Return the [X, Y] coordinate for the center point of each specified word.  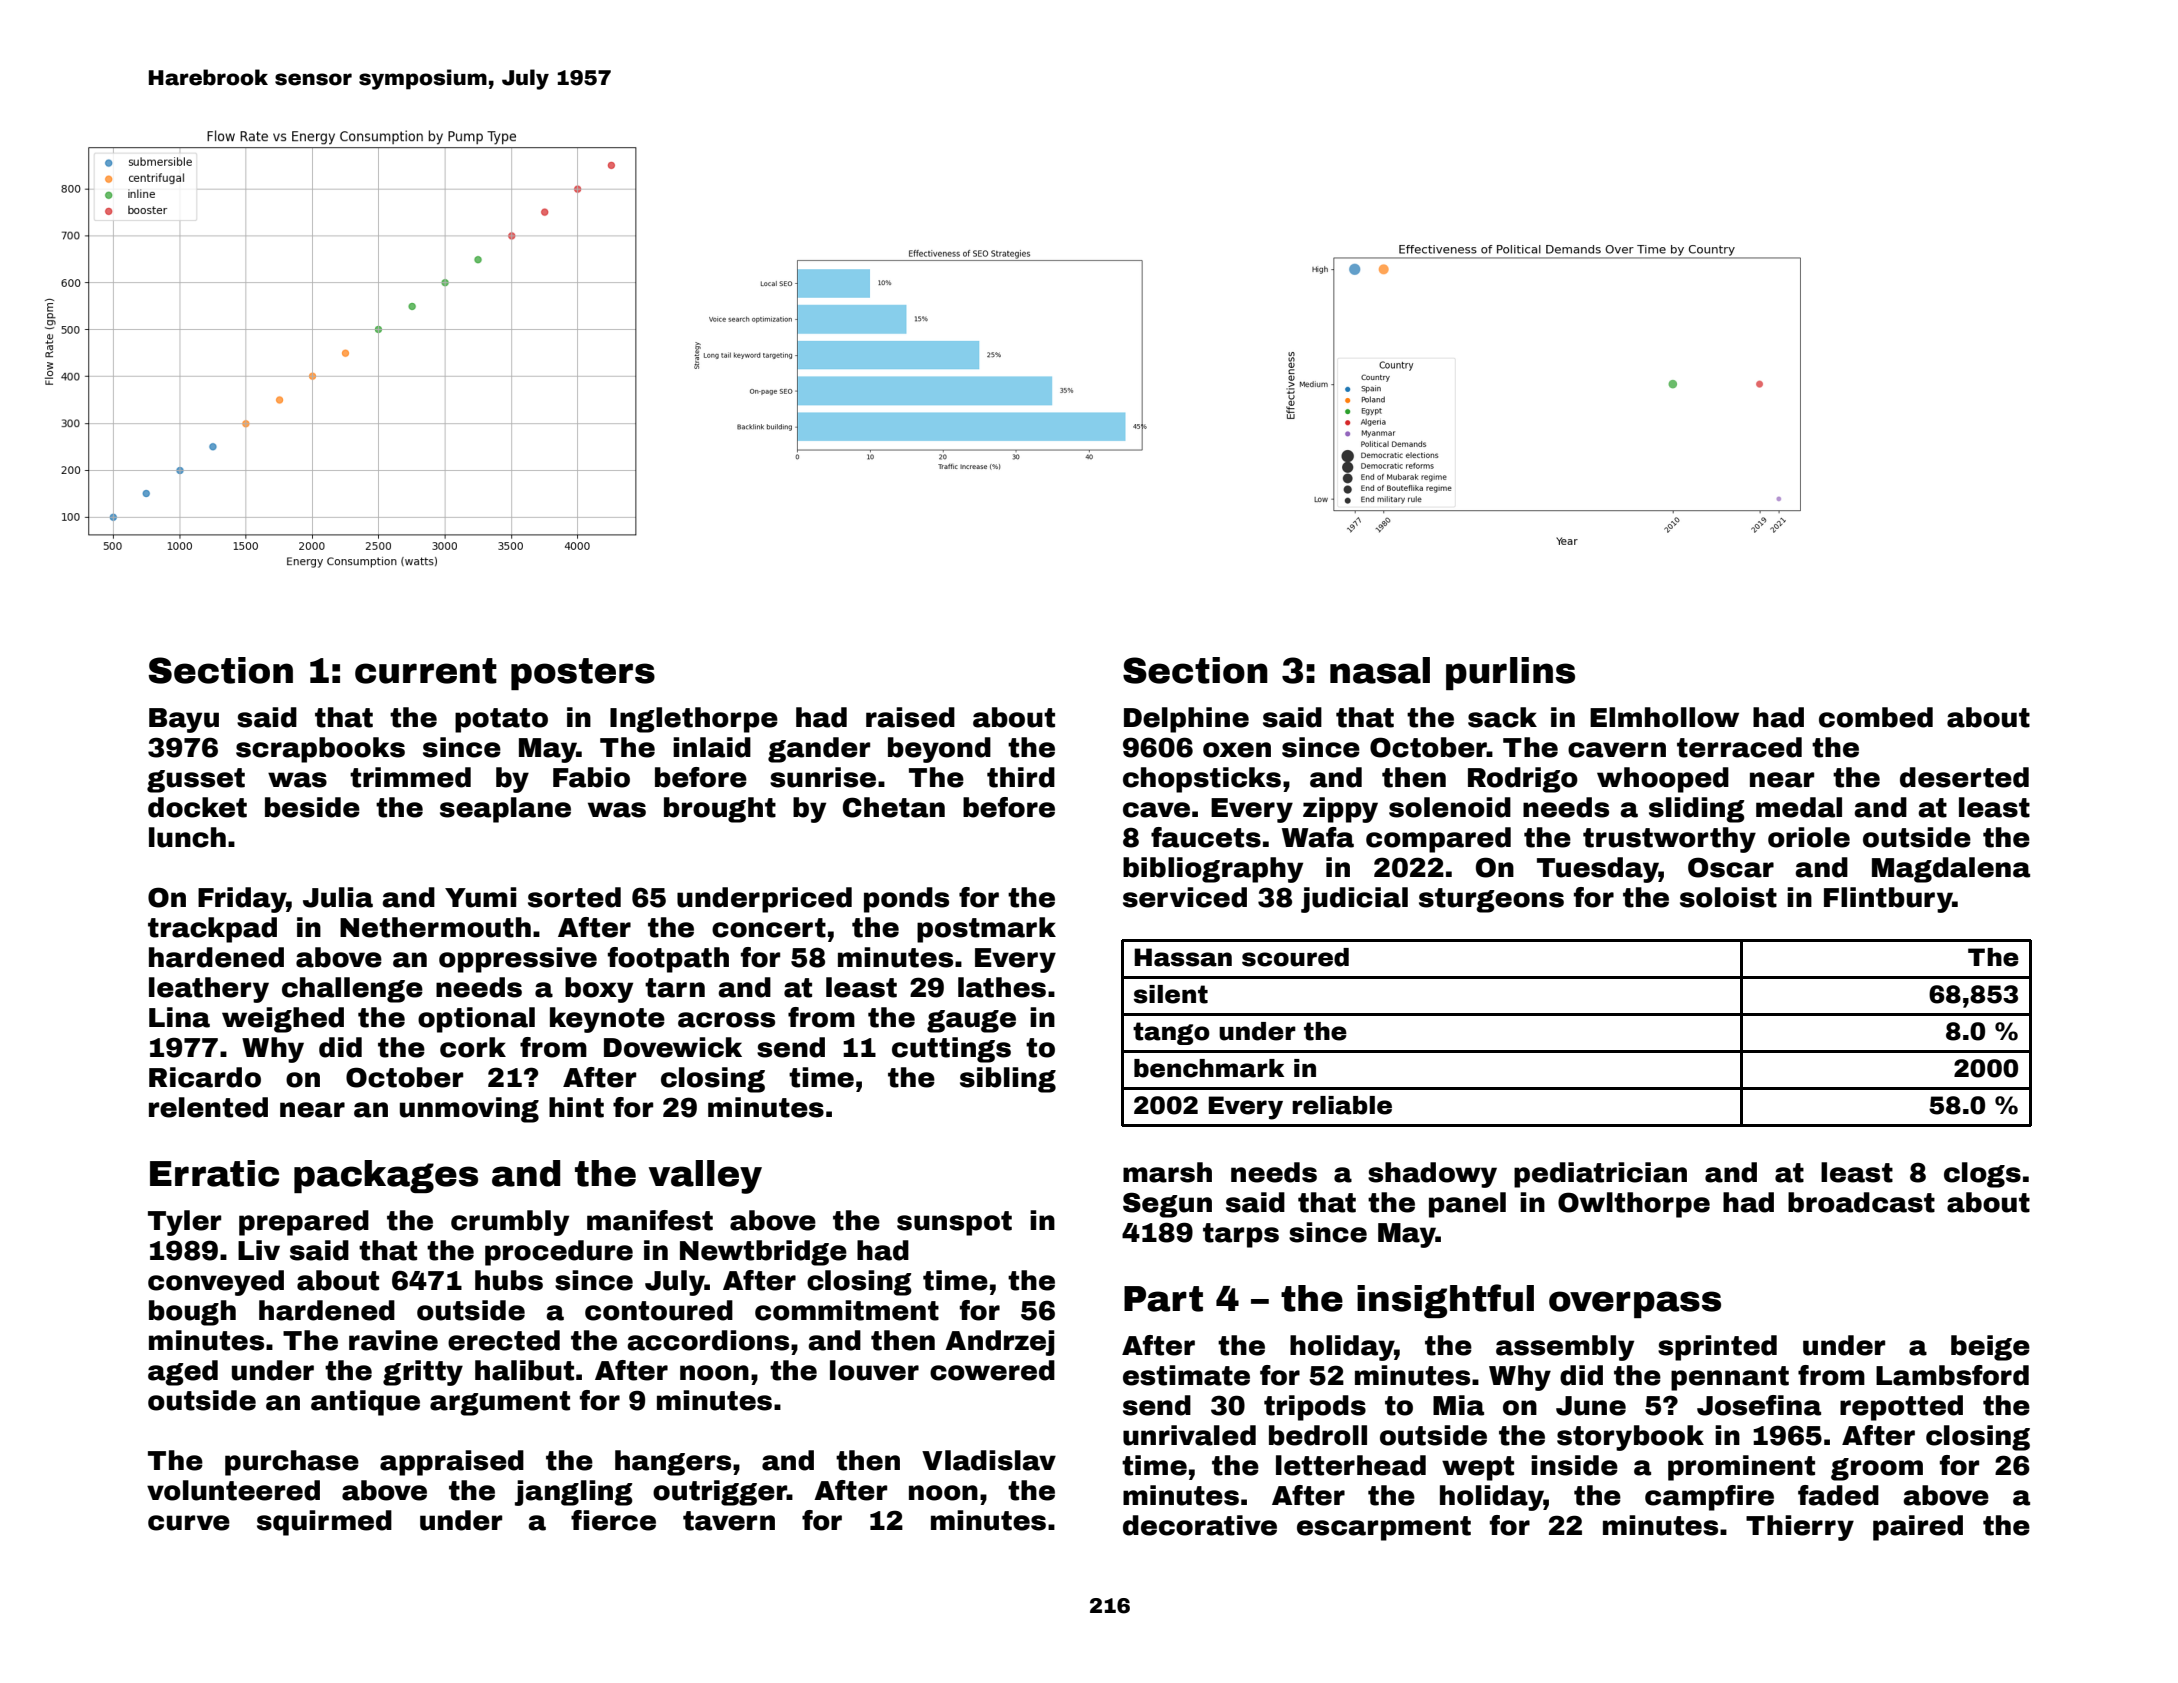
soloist [1728, 897]
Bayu [184, 720]
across [726, 1020]
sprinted [1717, 1348]
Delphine [1186, 720]
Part [1163, 1299]
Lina [179, 1017]
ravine [393, 1340]
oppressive [518, 960]
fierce [613, 1520]
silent [1171, 994]
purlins [1510, 673]
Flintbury [1888, 900]
